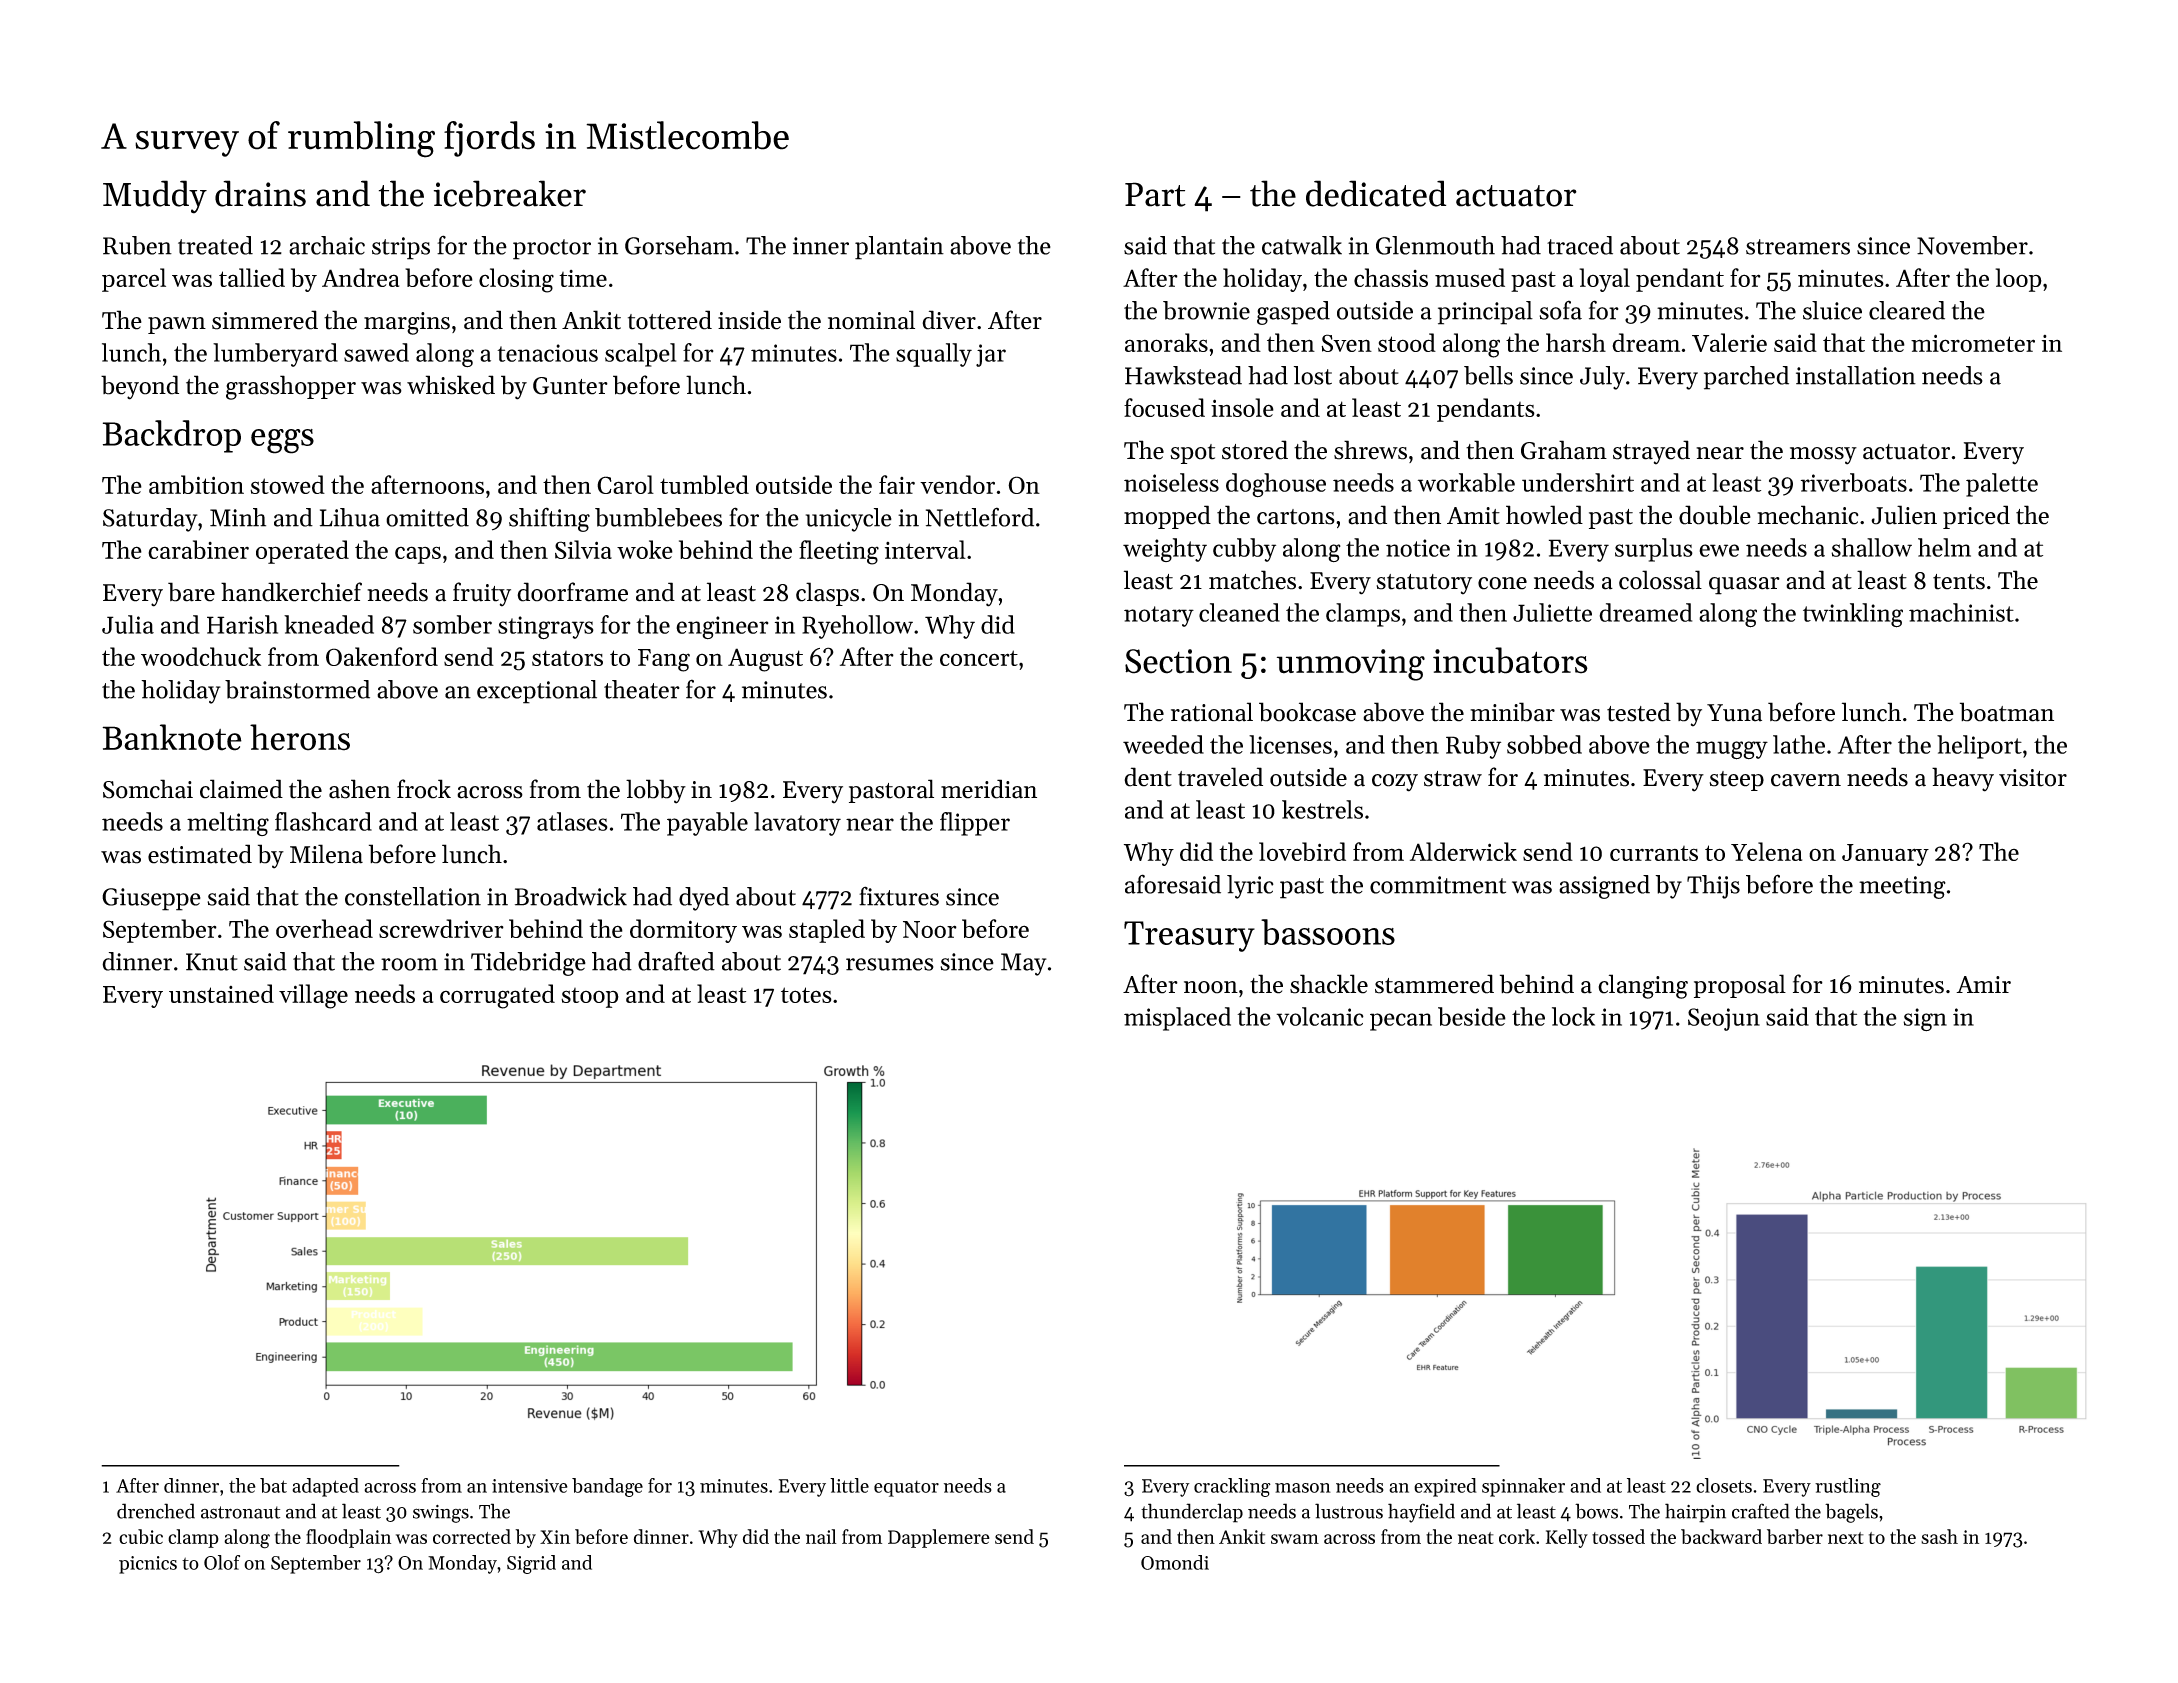  I want to click on boatman, so click(2007, 712).
